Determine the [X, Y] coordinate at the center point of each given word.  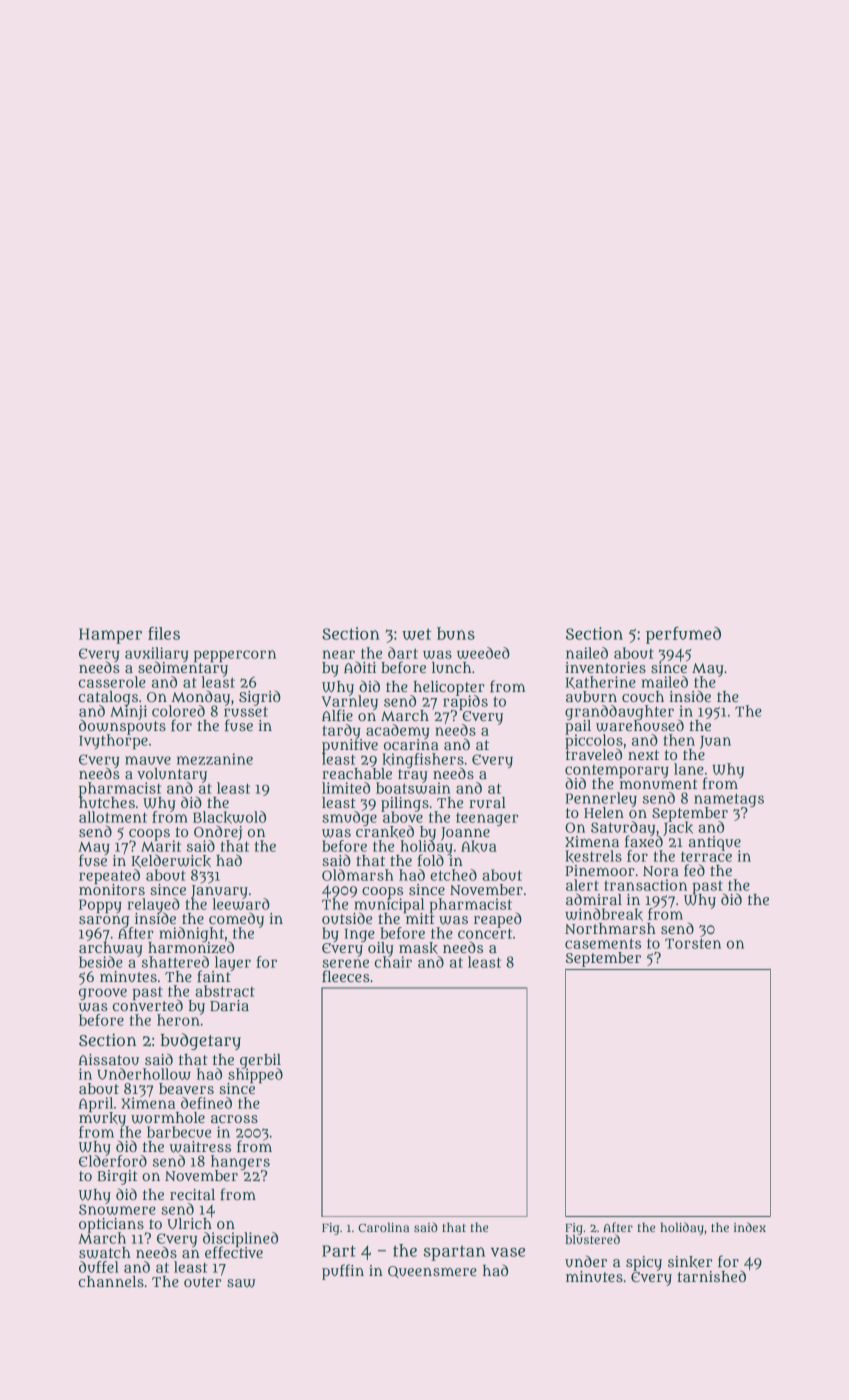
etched [453, 875]
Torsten [693, 943]
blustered [592, 1239]
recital [192, 1194]
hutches [107, 803]
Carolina [383, 1227]
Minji [128, 712]
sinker [690, 1262]
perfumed [683, 635]
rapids [465, 702]
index [750, 1227]
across [234, 1119]
